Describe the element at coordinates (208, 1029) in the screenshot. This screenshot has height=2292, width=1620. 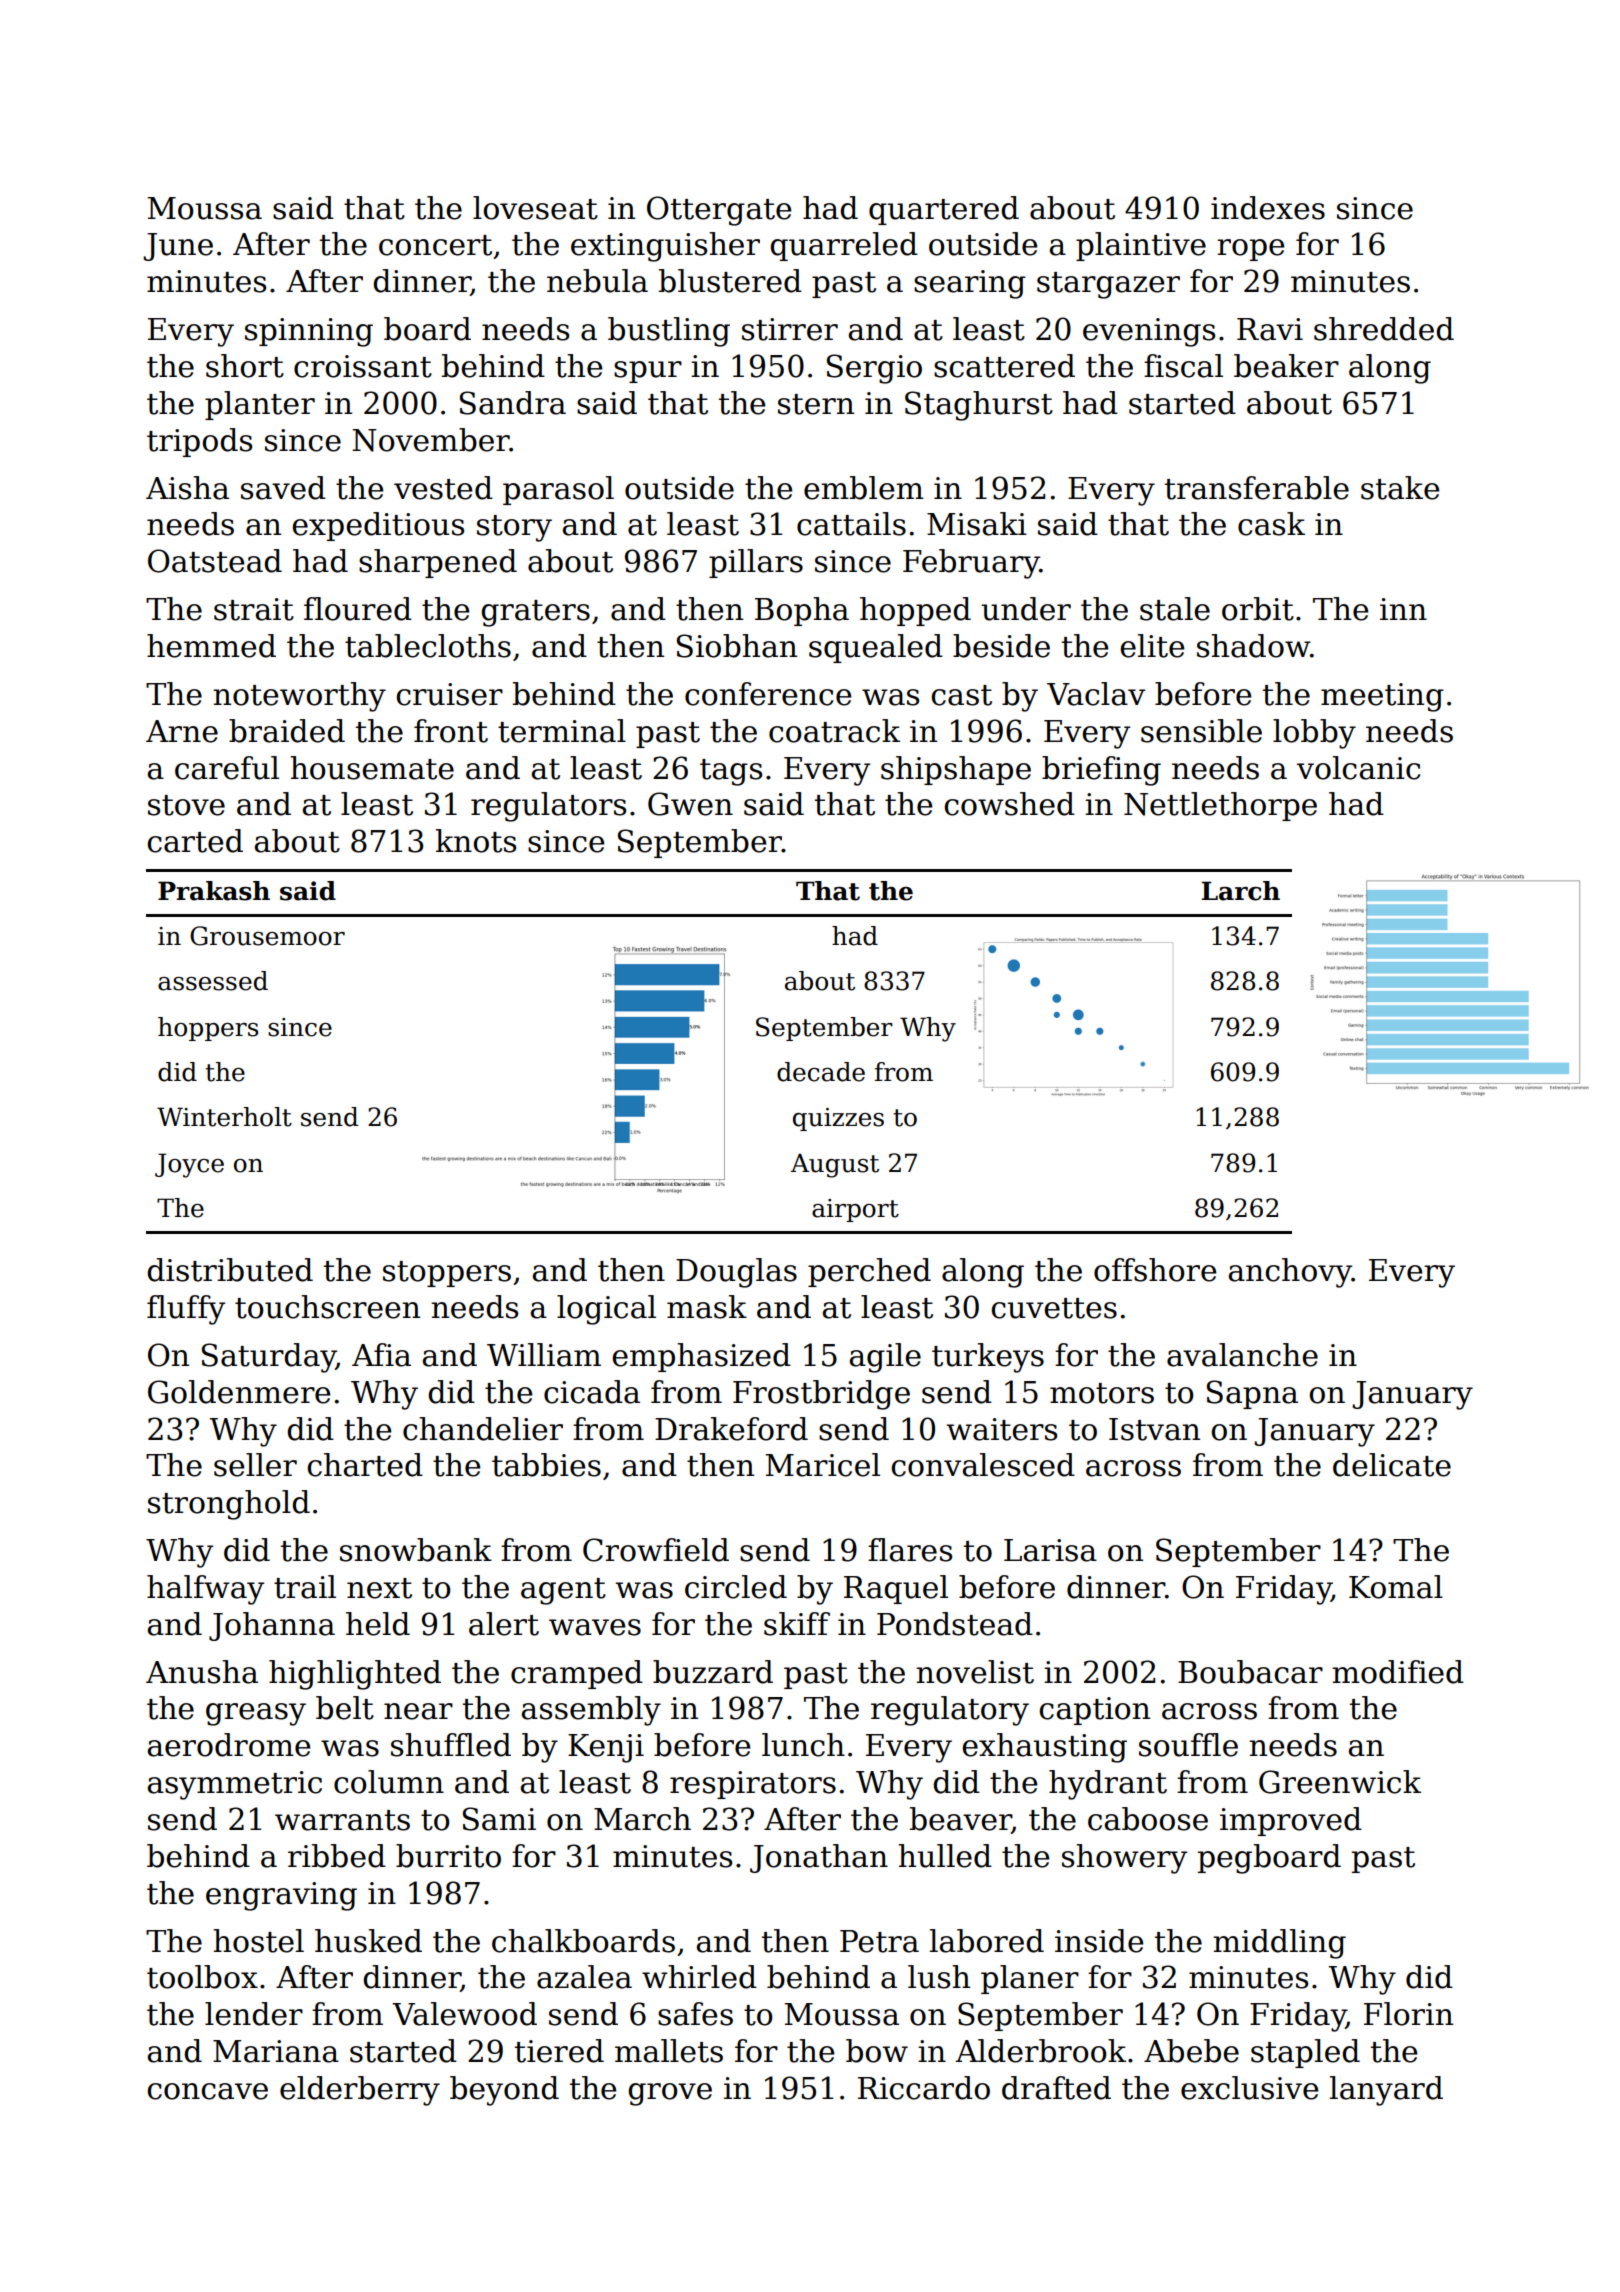
I see `hoppers` at that location.
